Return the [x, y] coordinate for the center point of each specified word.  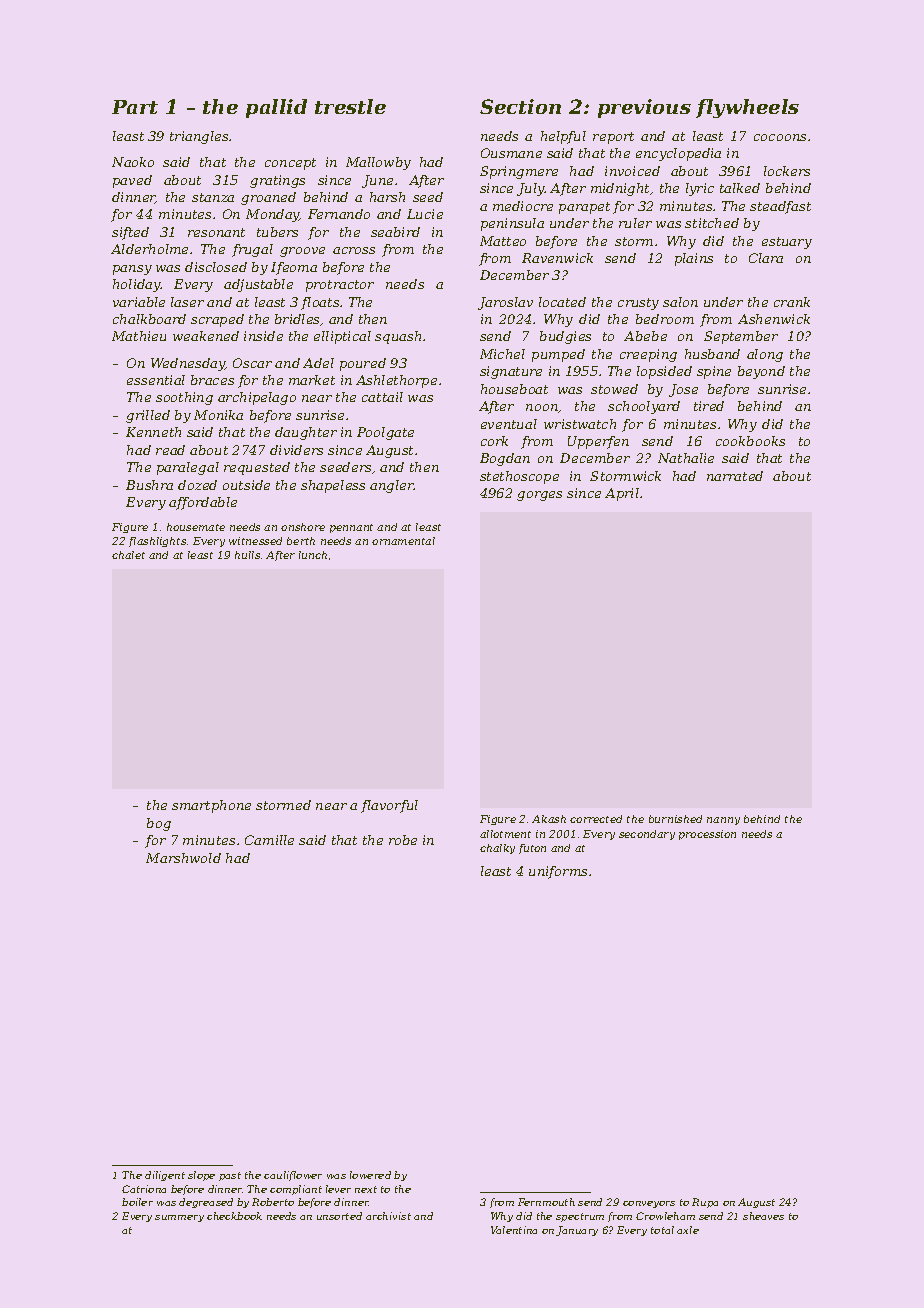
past [230, 1176]
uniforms [558, 872]
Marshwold [183, 858]
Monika [218, 415]
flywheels [747, 108]
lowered [370, 1175]
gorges [539, 496]
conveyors [649, 1204]
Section [520, 106]
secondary [647, 835]
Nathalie [686, 458]
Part [135, 107]
